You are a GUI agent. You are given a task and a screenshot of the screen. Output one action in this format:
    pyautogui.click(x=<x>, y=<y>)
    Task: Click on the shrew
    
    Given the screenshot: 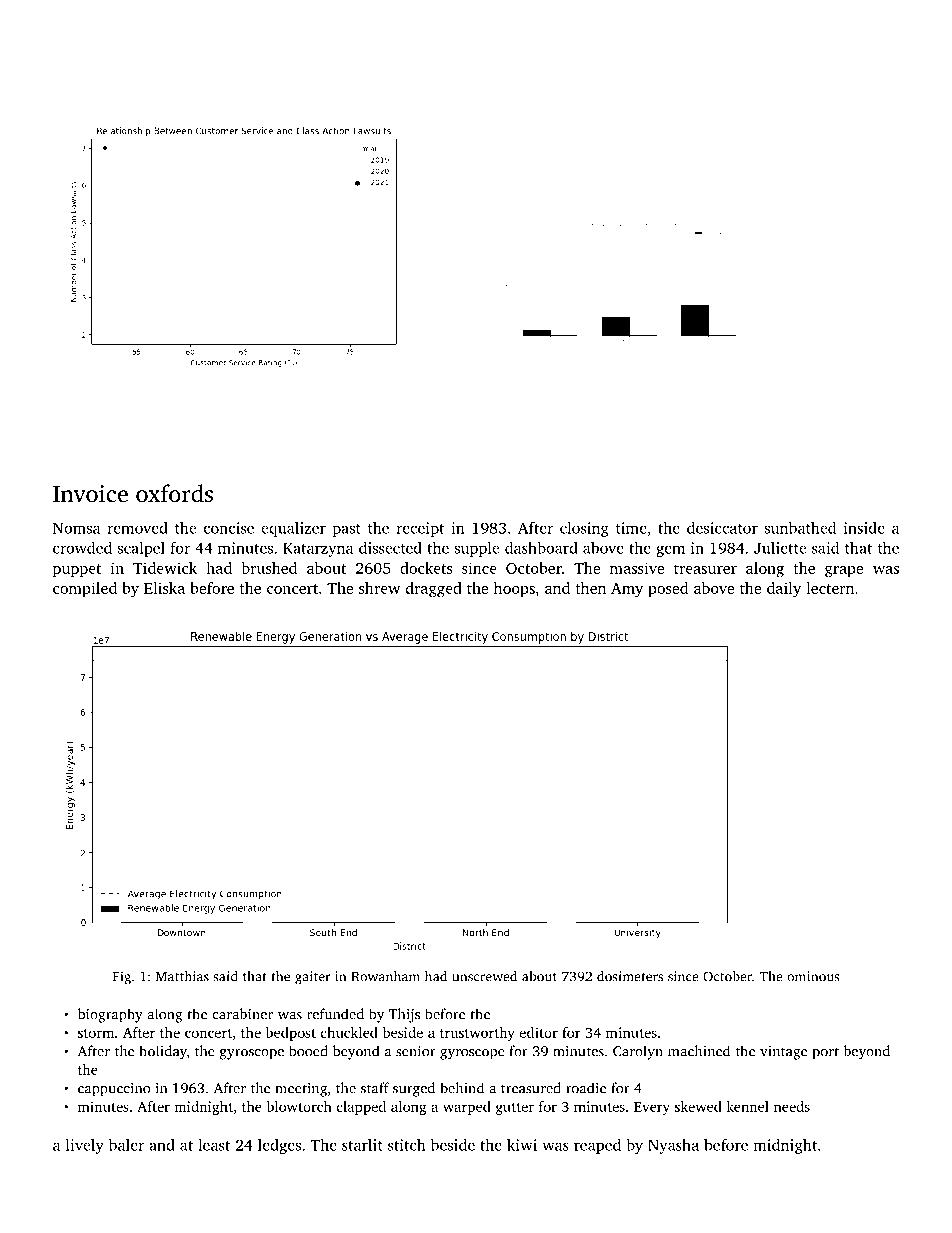 What is the action you would take?
    pyautogui.click(x=379, y=588)
